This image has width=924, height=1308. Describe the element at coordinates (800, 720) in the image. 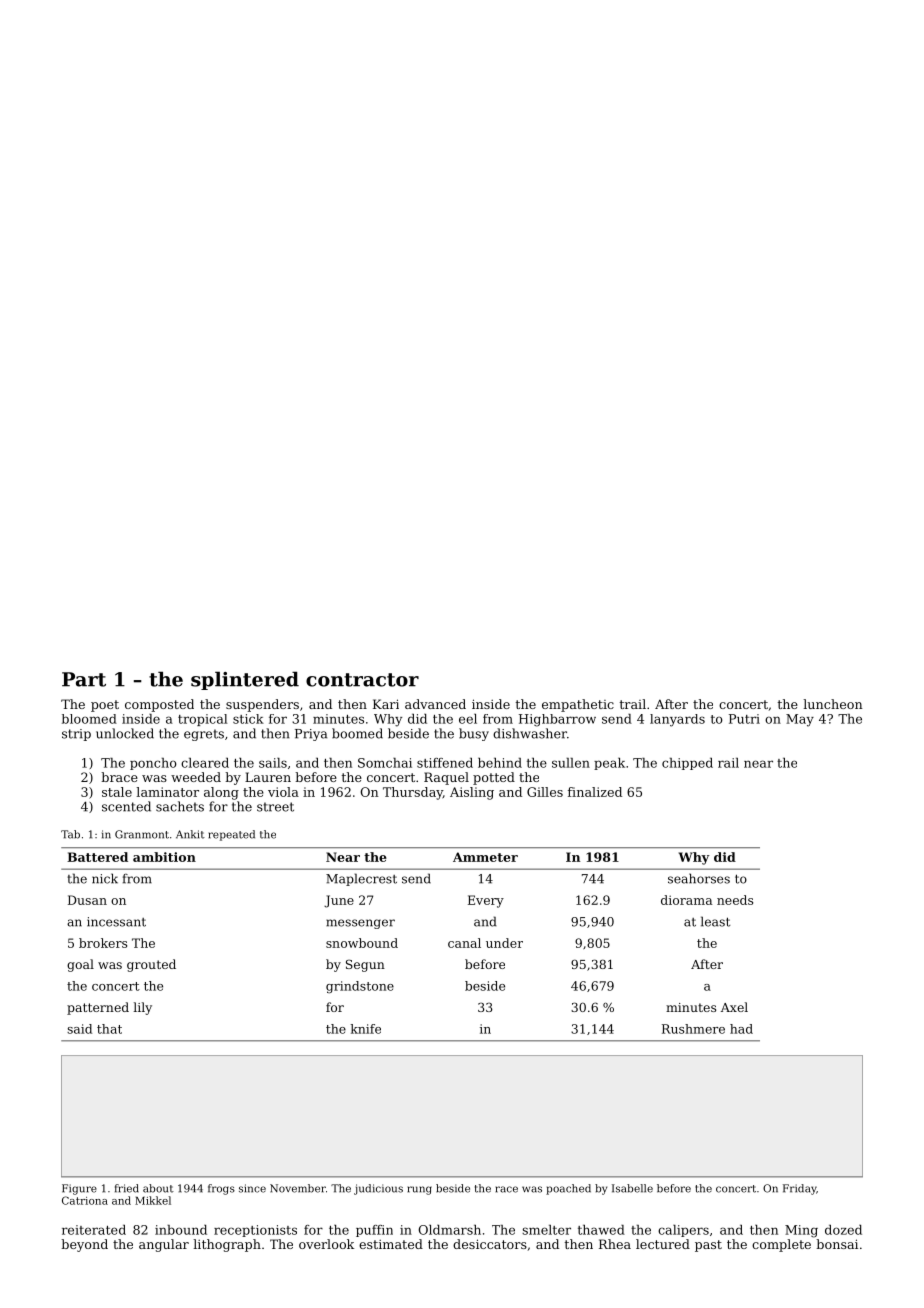

I see `May` at that location.
